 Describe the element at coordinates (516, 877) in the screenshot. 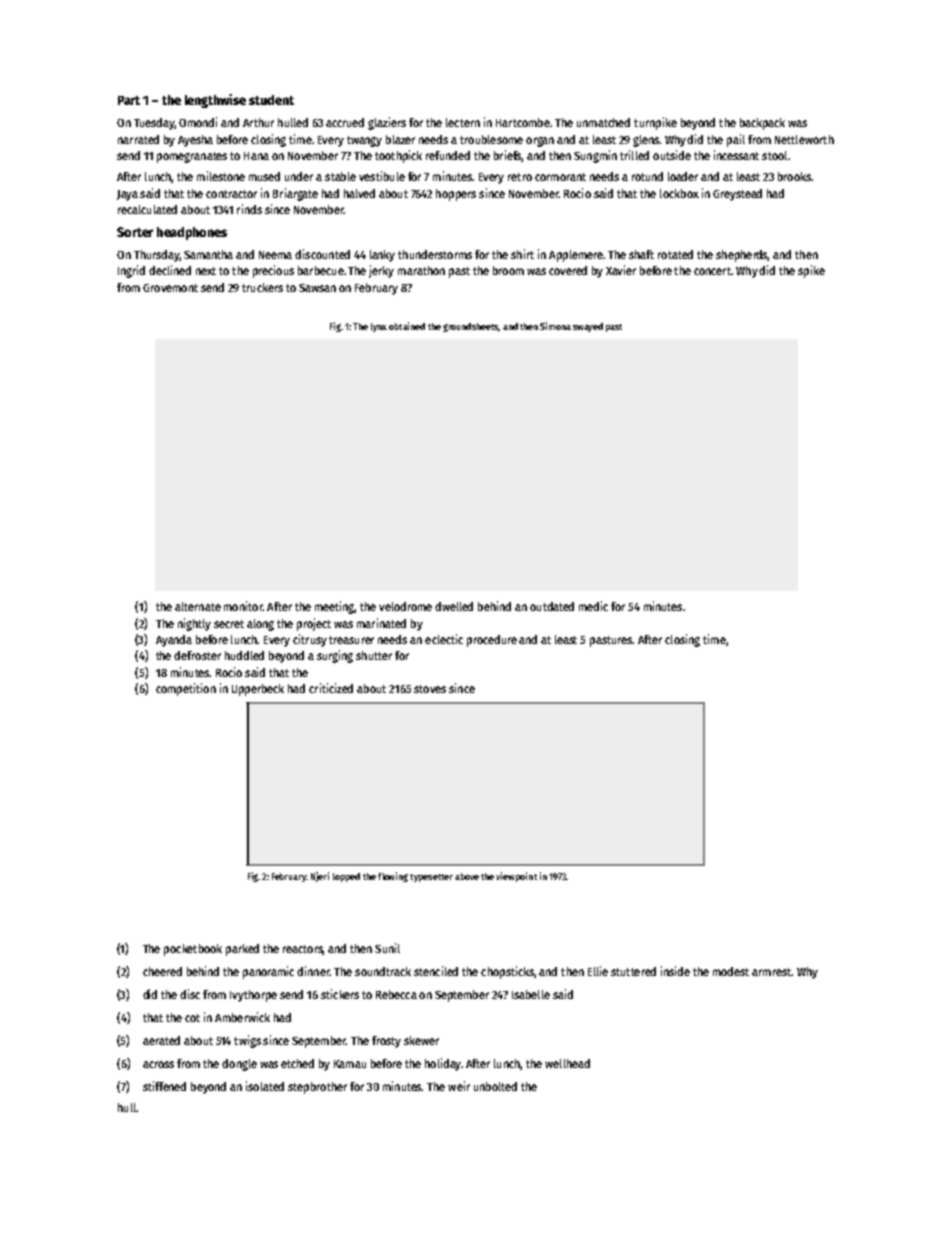

I see `viewpoint` at that location.
